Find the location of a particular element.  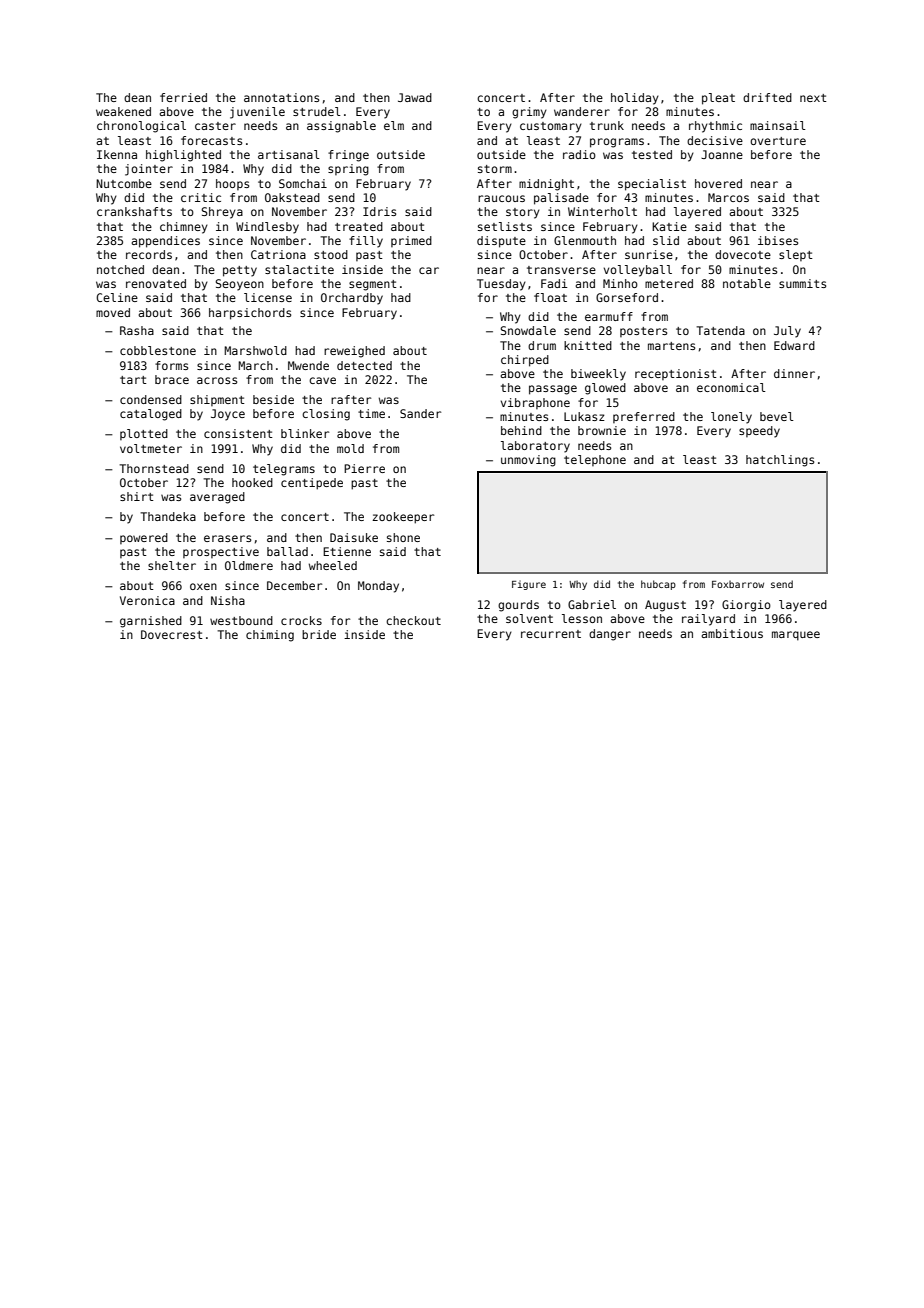

August is located at coordinates (665, 606).
